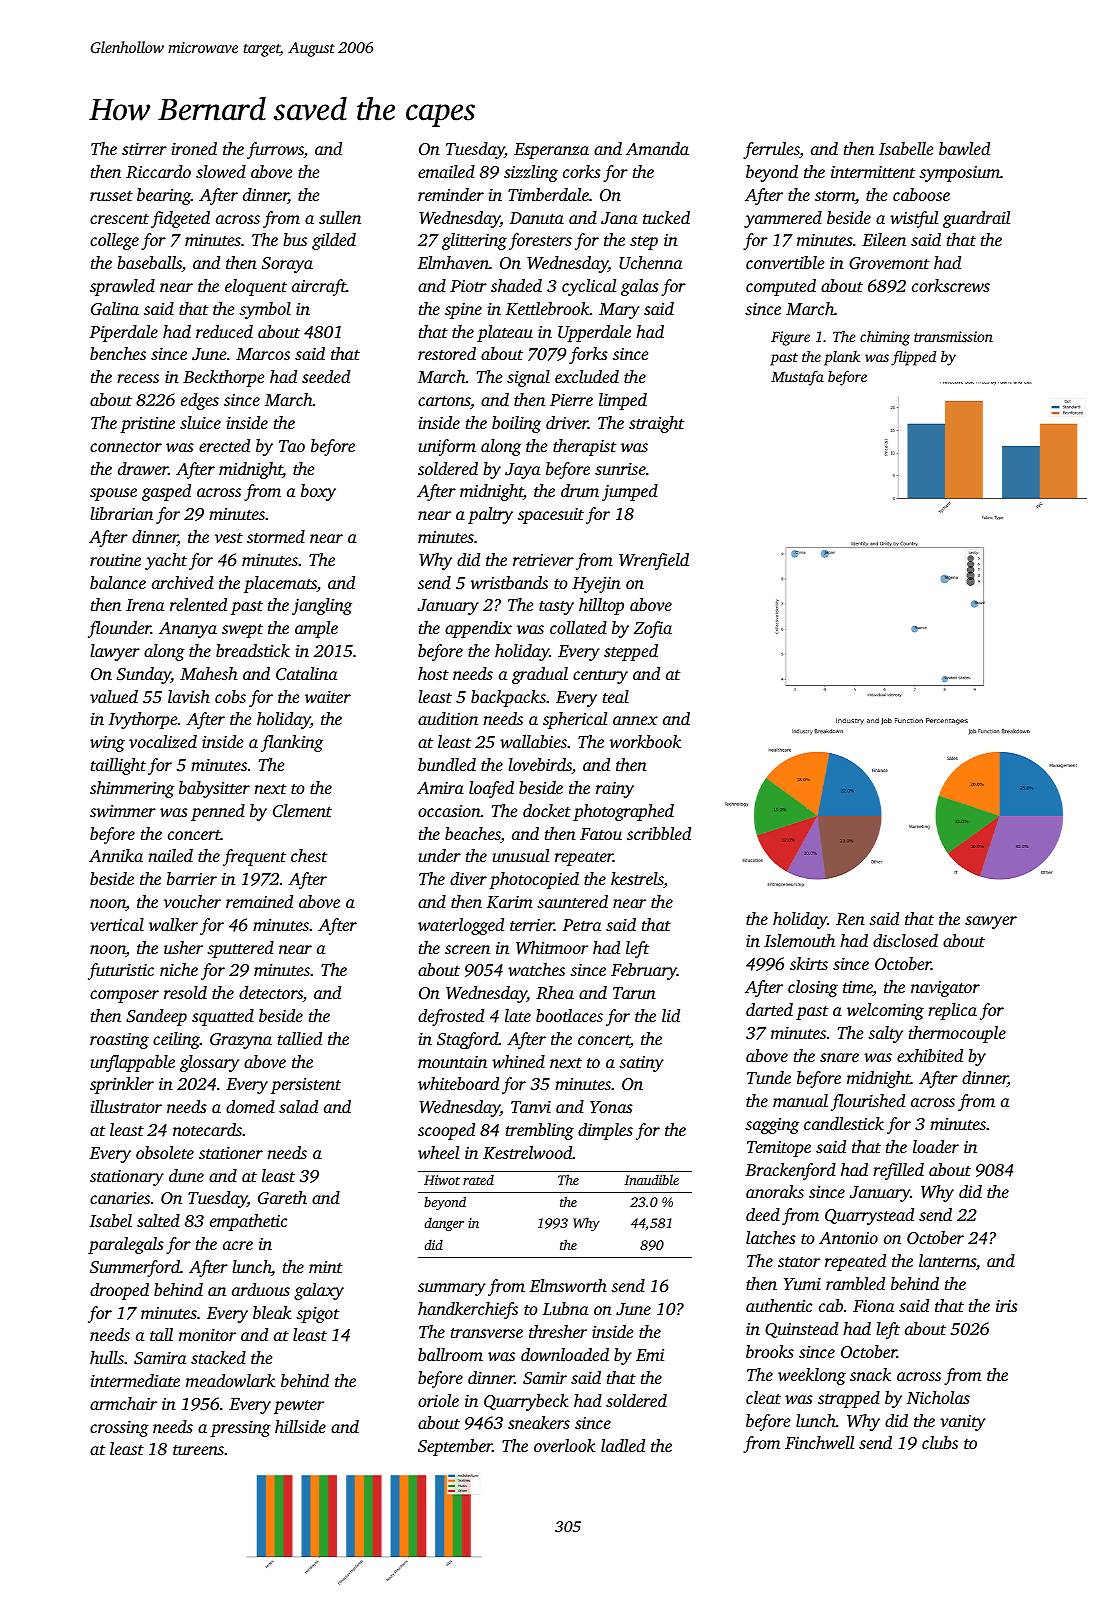 This image has width=1110, height=1608. What do you see at coordinates (964, 148) in the image?
I see `bawled` at bounding box center [964, 148].
